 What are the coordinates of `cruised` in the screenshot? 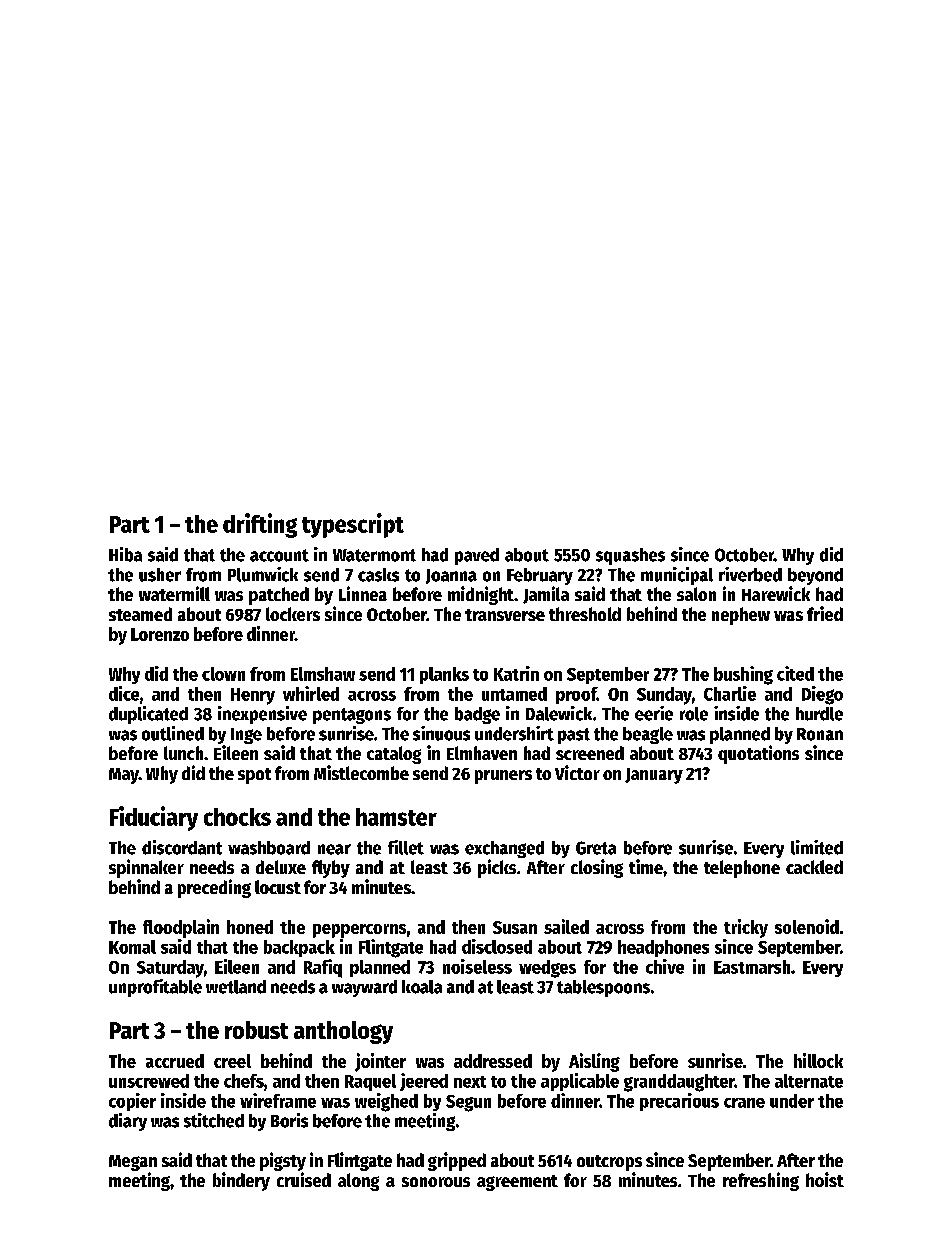 It's located at (304, 1179).
